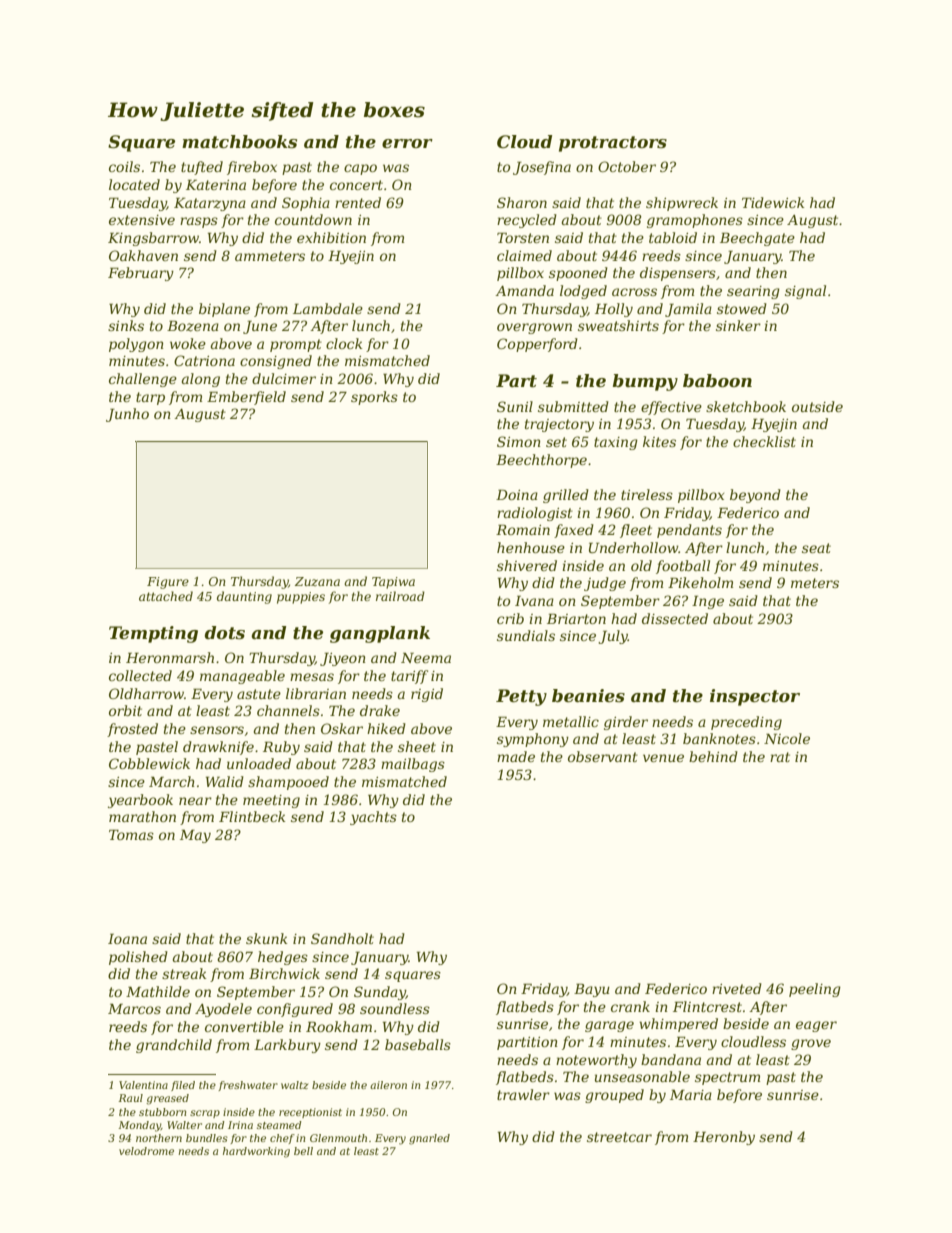  What do you see at coordinates (534, 600) in the screenshot?
I see `Ivana` at bounding box center [534, 600].
